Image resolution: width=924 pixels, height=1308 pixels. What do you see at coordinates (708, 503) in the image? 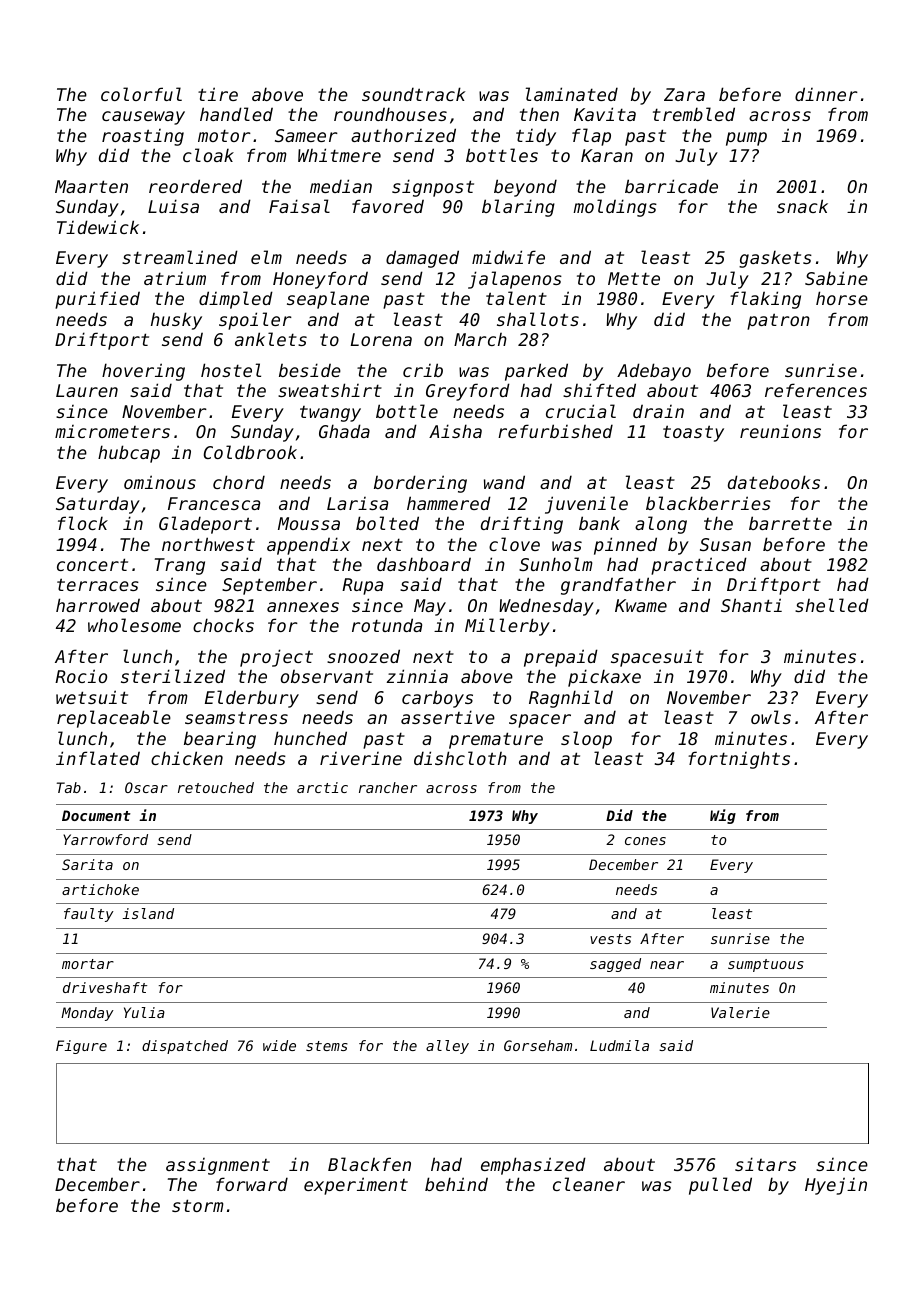
I see `blackberries` at bounding box center [708, 503].
